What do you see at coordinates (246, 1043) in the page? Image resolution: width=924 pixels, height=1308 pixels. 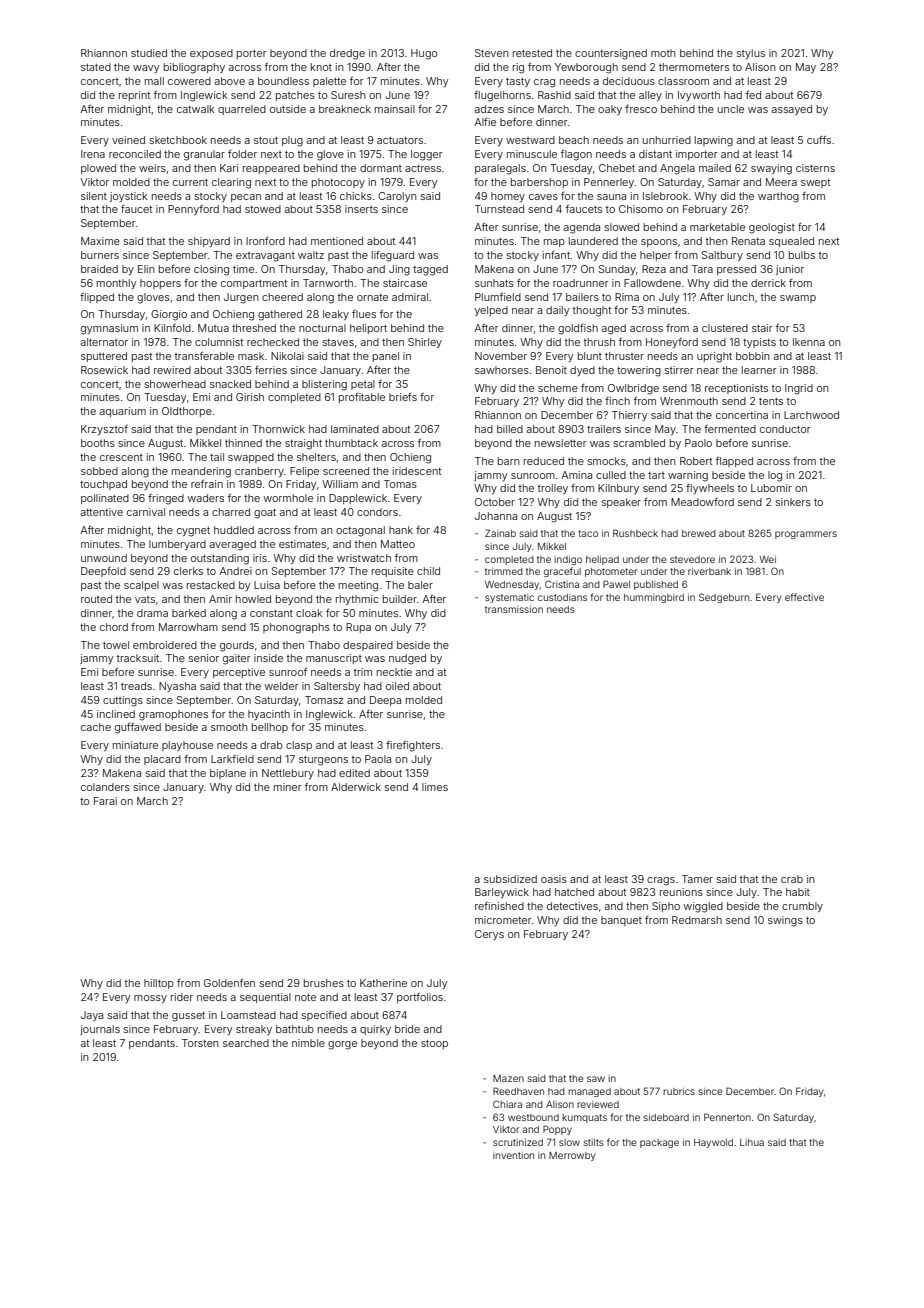 I see `searched` at bounding box center [246, 1043].
